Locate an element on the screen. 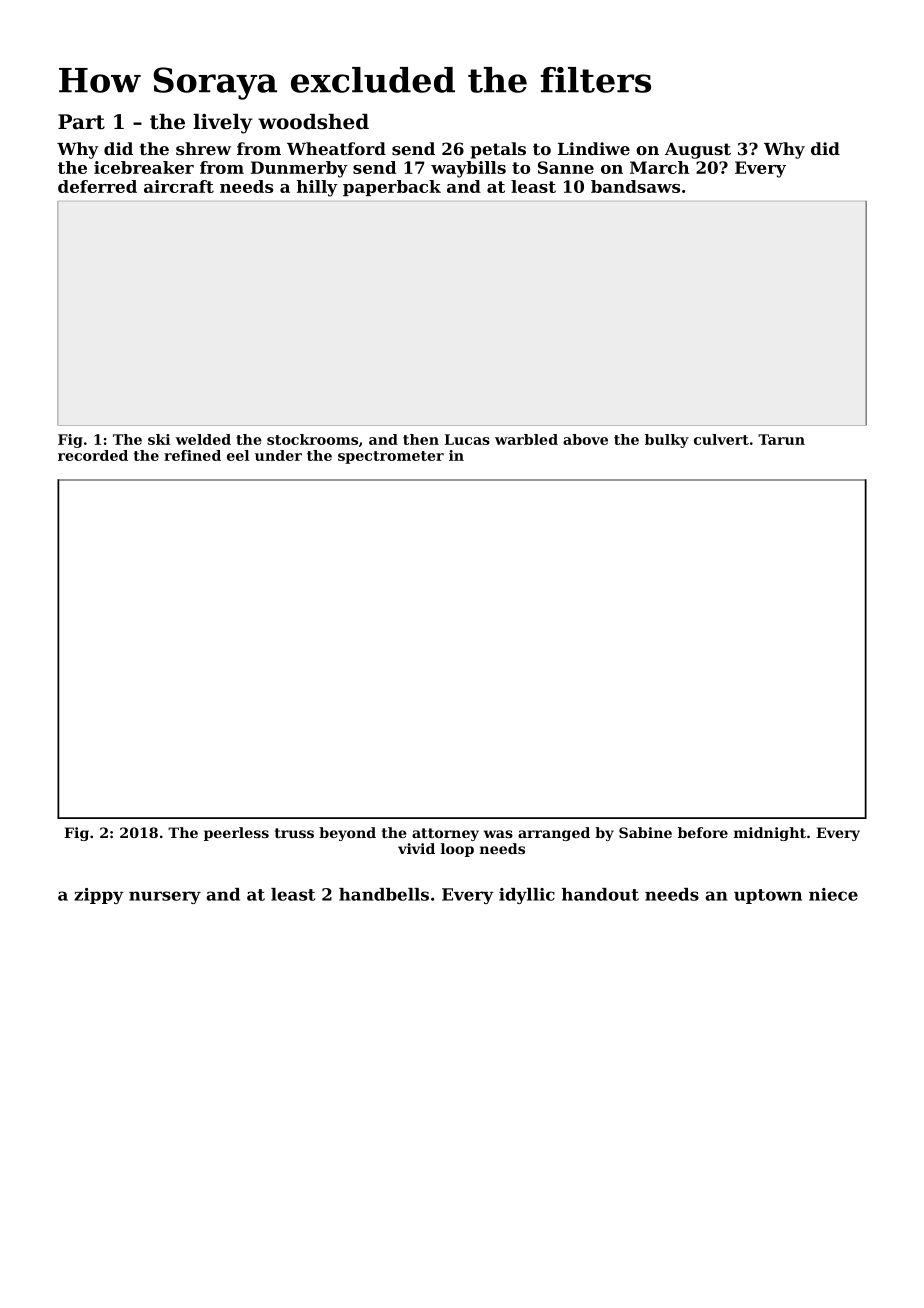  niece is located at coordinates (833, 894).
